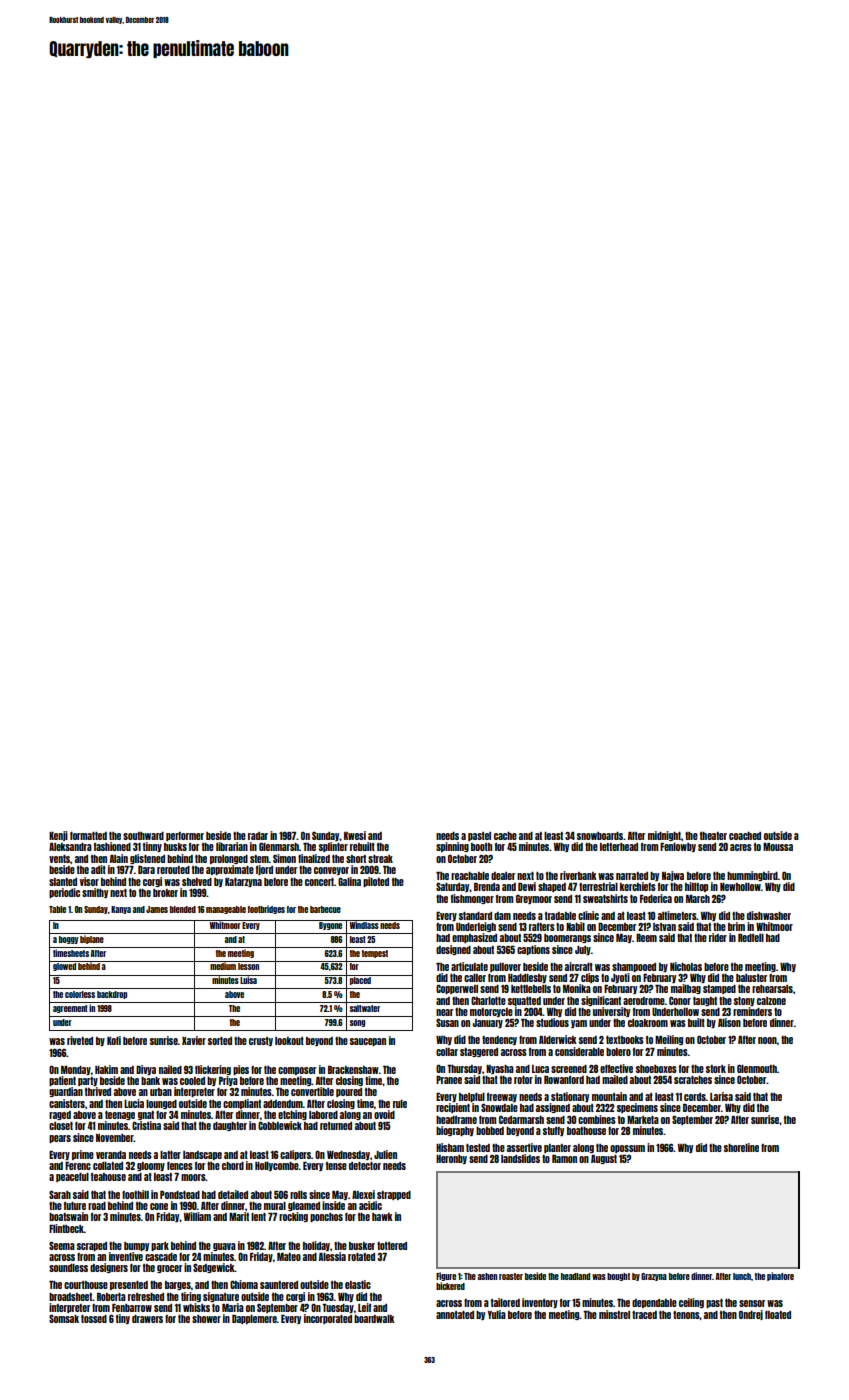 Image resolution: width=849 pixels, height=1400 pixels. Describe the element at coordinates (323, 1115) in the page. I see `labored` at that location.
